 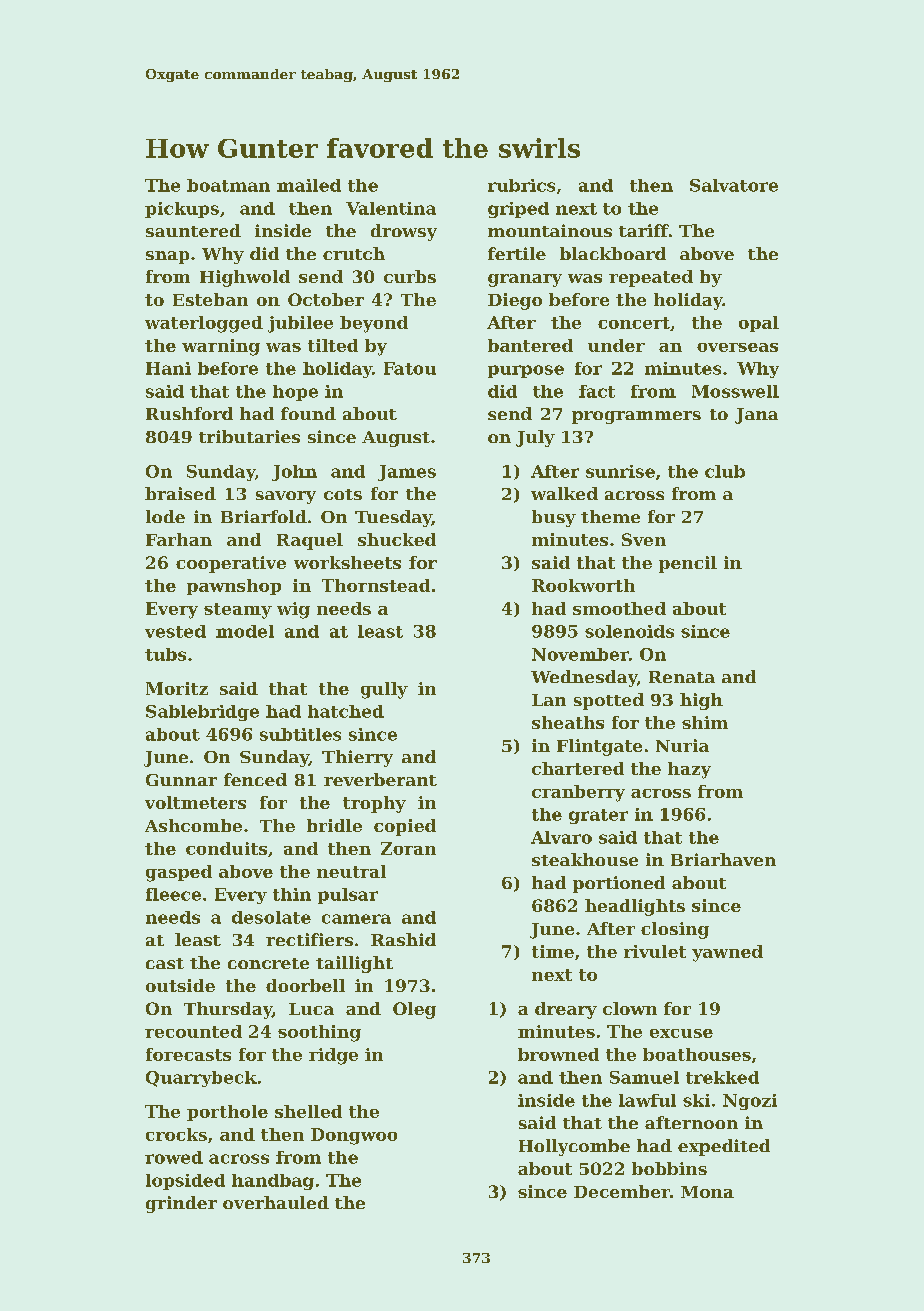 What do you see at coordinates (271, 917) in the screenshot?
I see `desolate` at bounding box center [271, 917].
